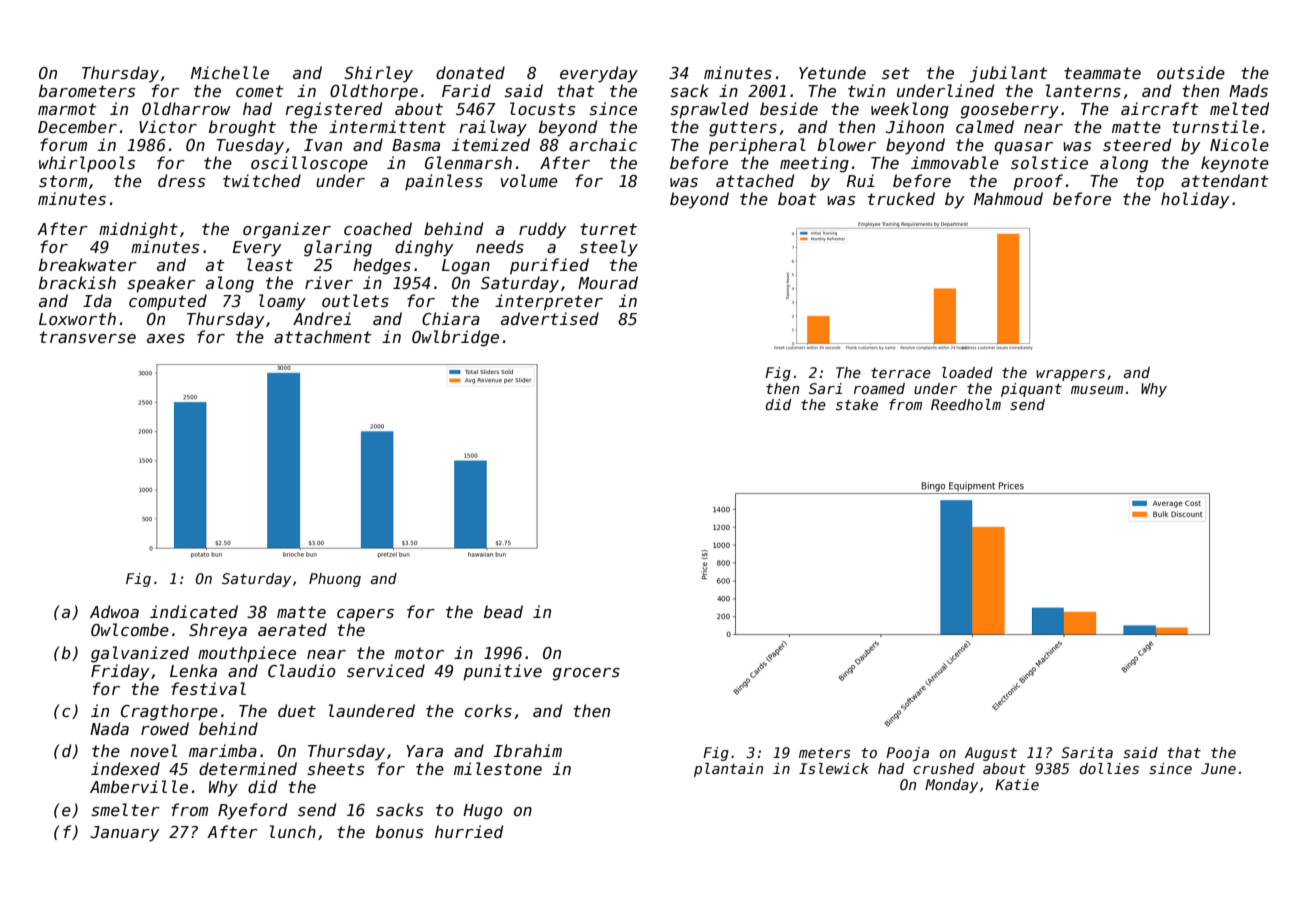 The height and width of the image is (924, 1308). What do you see at coordinates (335, 580) in the image?
I see `Phuong` at bounding box center [335, 580].
